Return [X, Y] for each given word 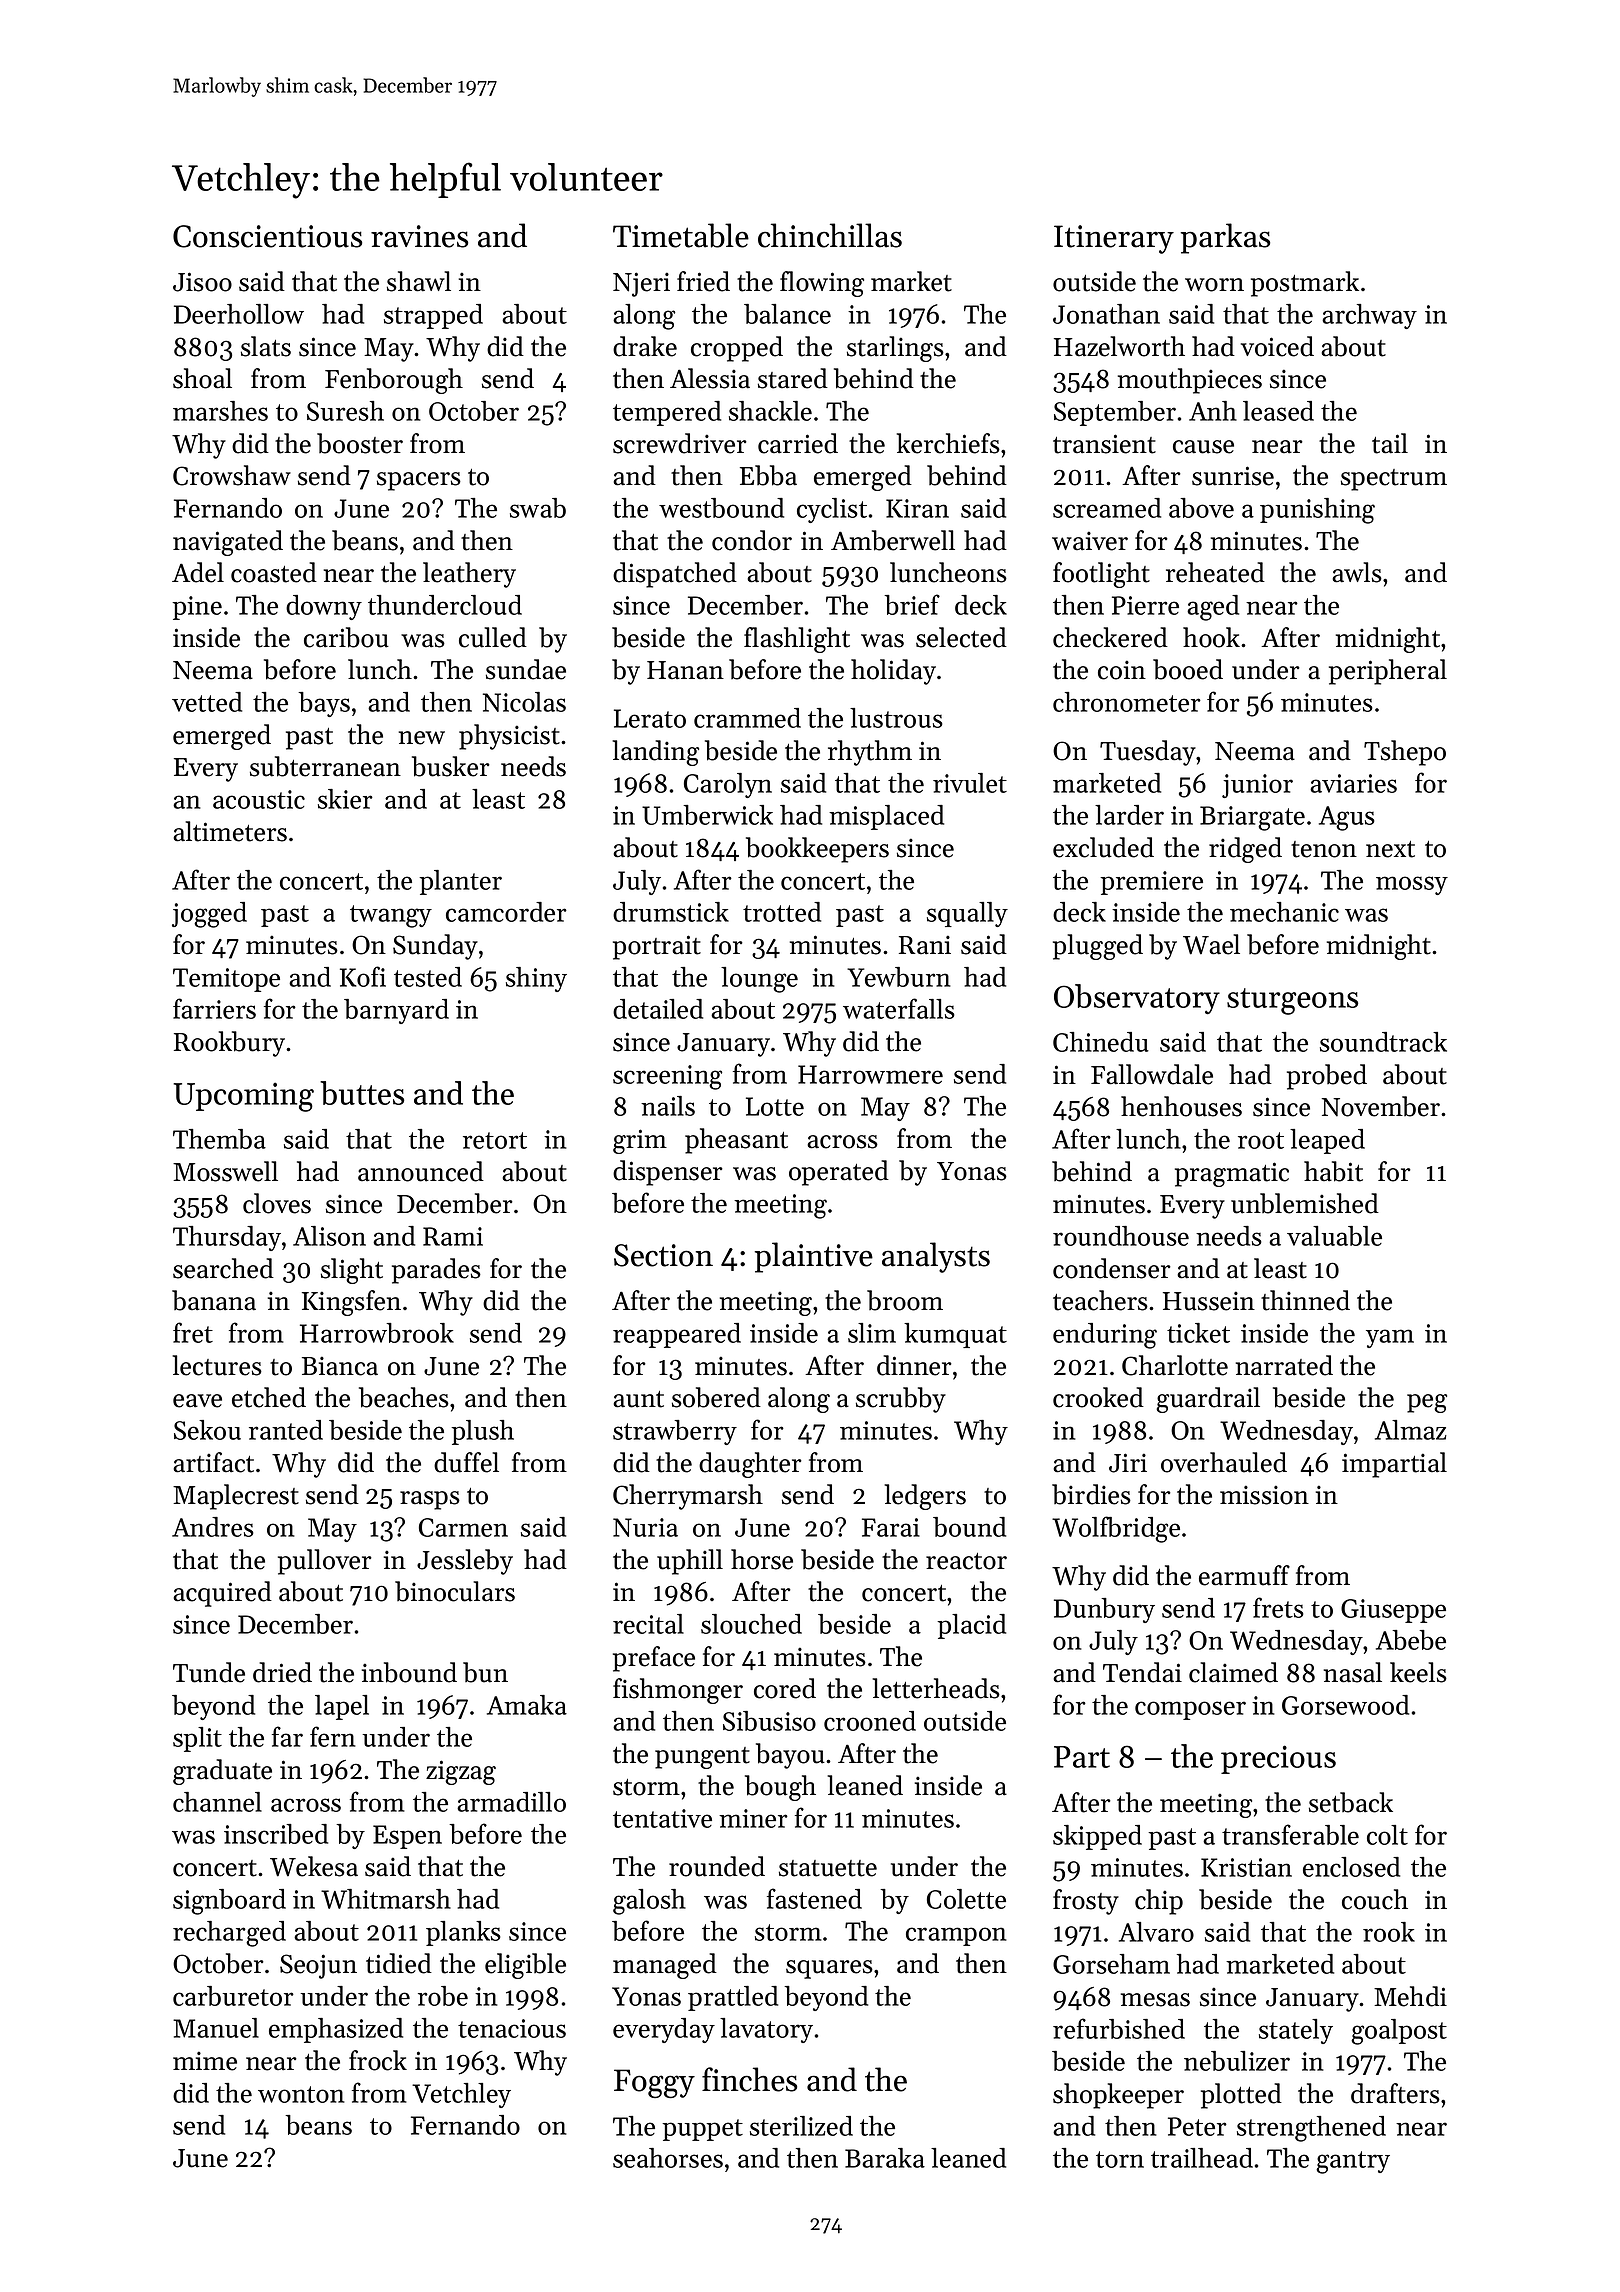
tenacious [512, 2028]
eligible [525, 1966]
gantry [1353, 2162]
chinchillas [830, 235]
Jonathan [1106, 314]
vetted [207, 702]
